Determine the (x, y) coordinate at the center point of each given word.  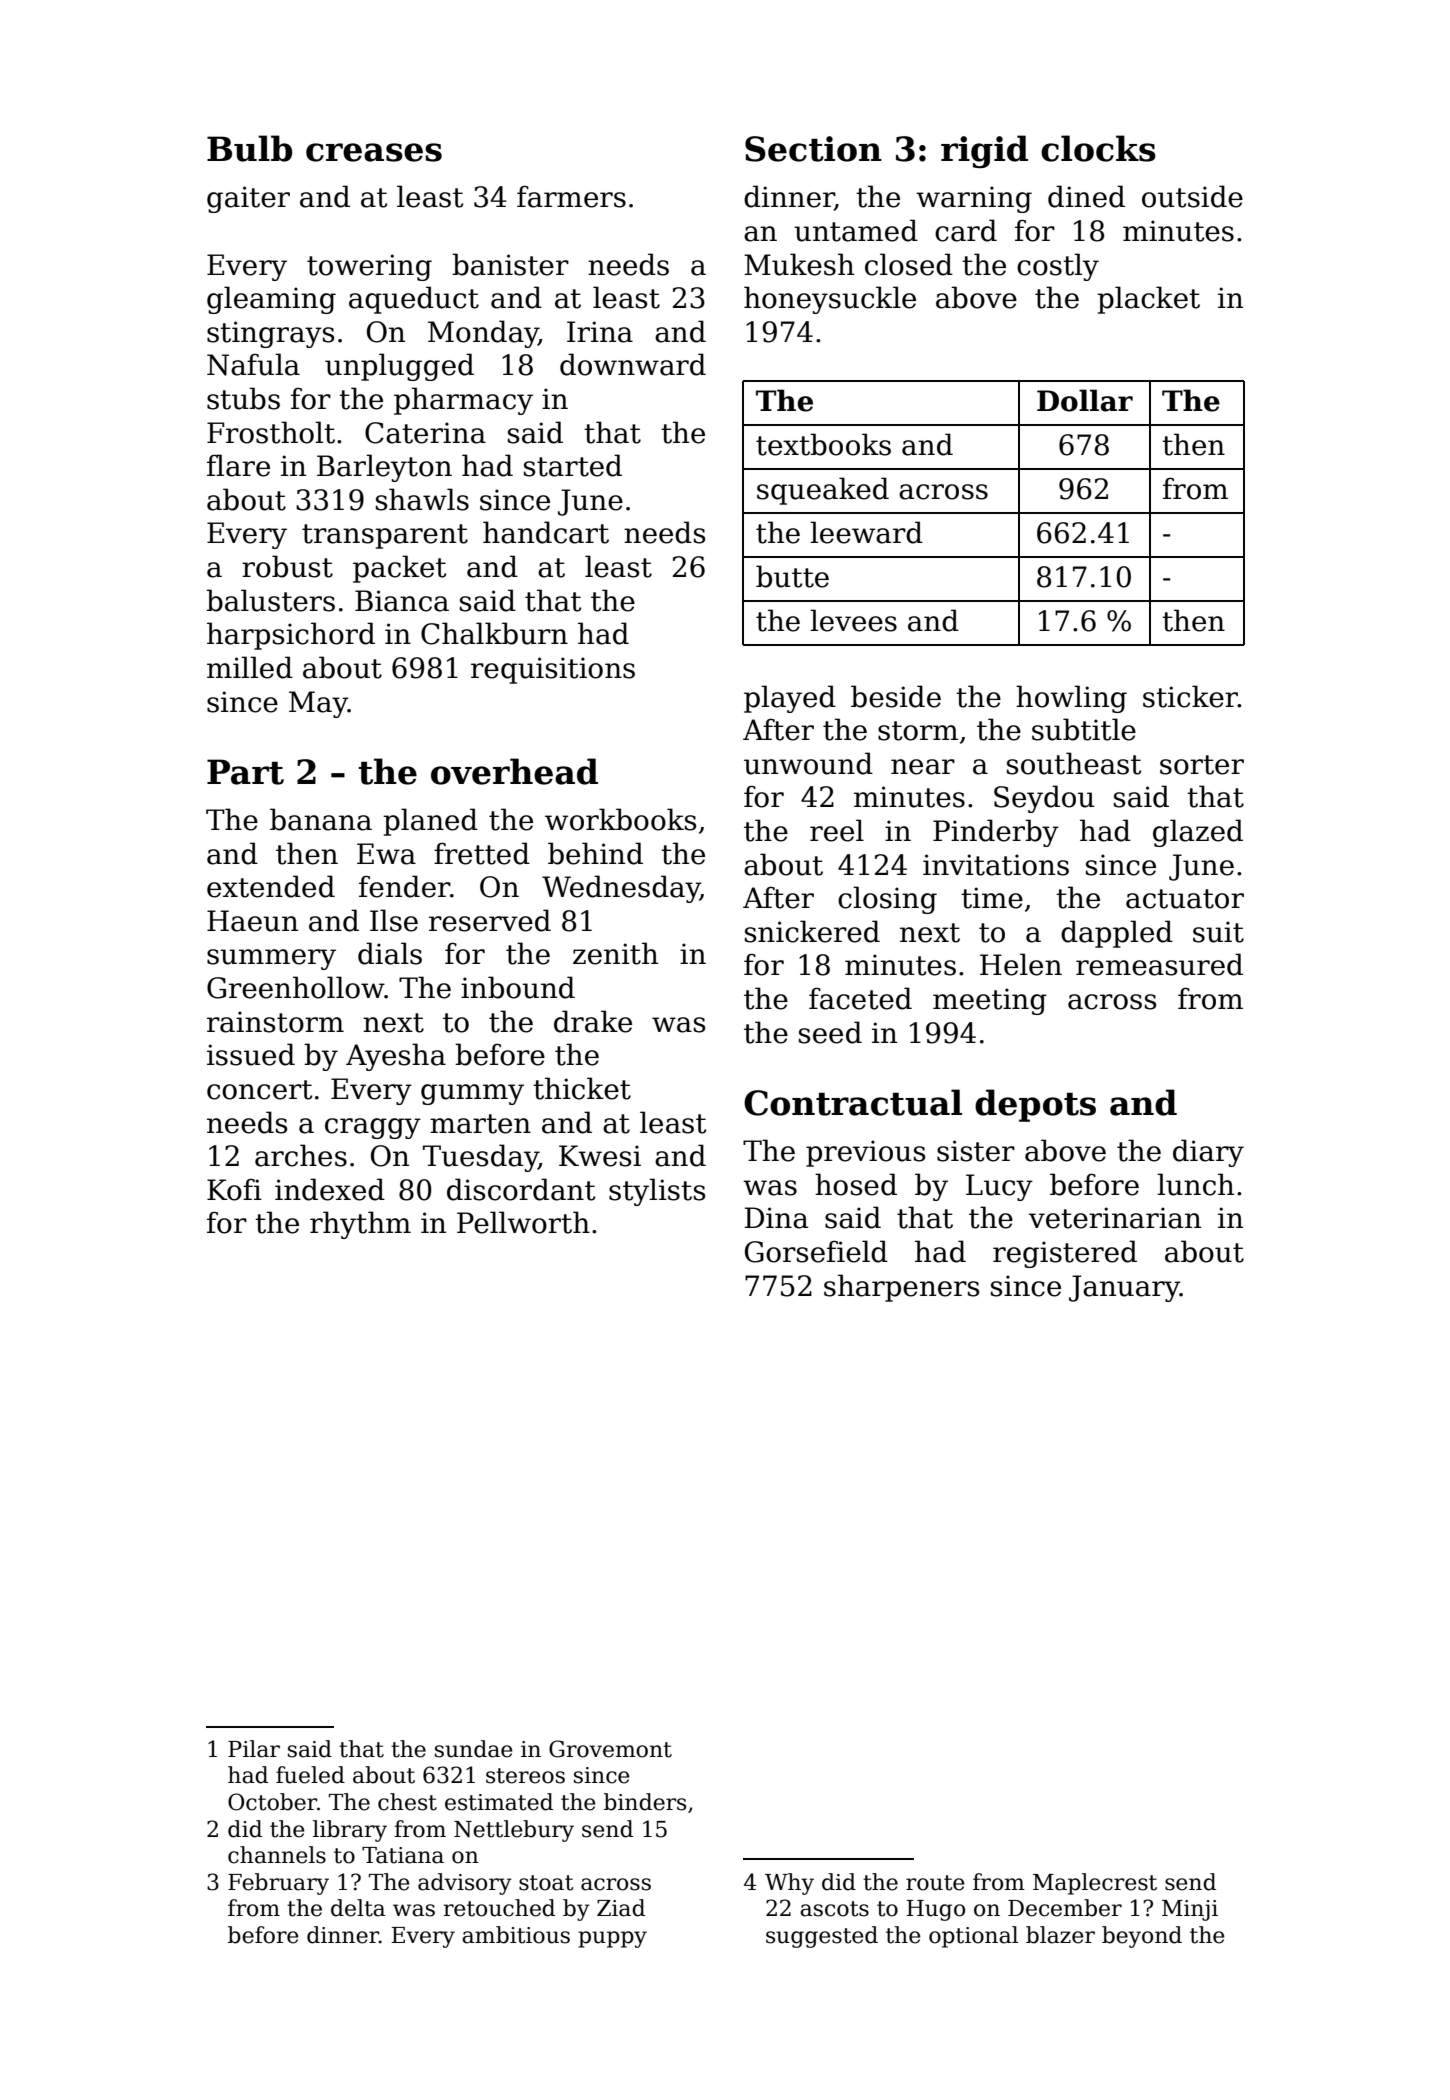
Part (245, 772)
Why (789, 1884)
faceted (860, 998)
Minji (1190, 1910)
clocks (1098, 148)
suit (1218, 932)
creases (374, 152)
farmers (571, 196)
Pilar (254, 1749)
